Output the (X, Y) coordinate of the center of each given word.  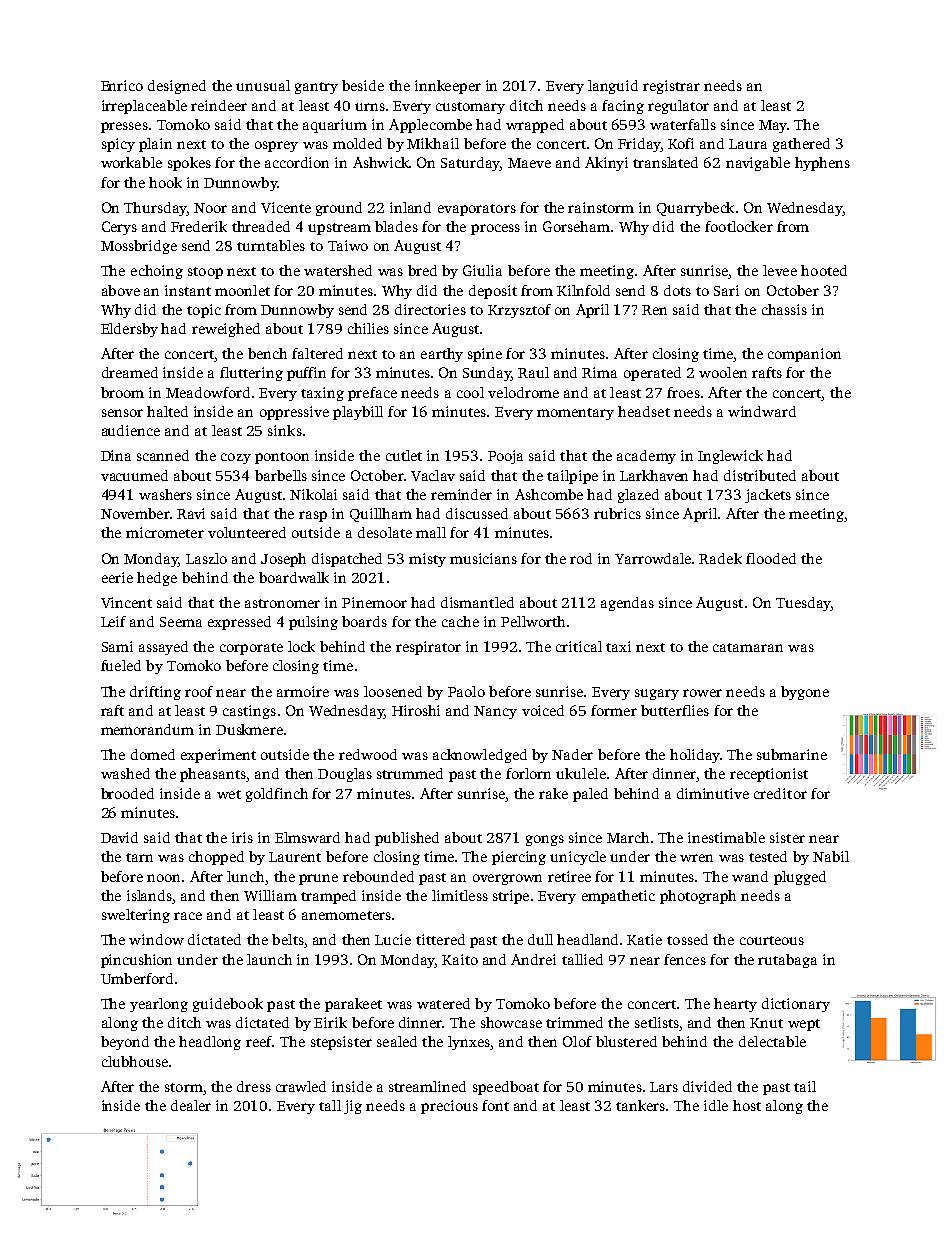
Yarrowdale (653, 558)
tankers (640, 1105)
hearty (735, 1005)
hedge (157, 579)
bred (422, 270)
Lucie (393, 939)
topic (204, 311)
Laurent (295, 857)
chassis (784, 309)
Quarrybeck (695, 209)
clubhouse (135, 1061)
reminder (461, 494)
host (747, 1105)
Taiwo (348, 245)
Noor (210, 208)
